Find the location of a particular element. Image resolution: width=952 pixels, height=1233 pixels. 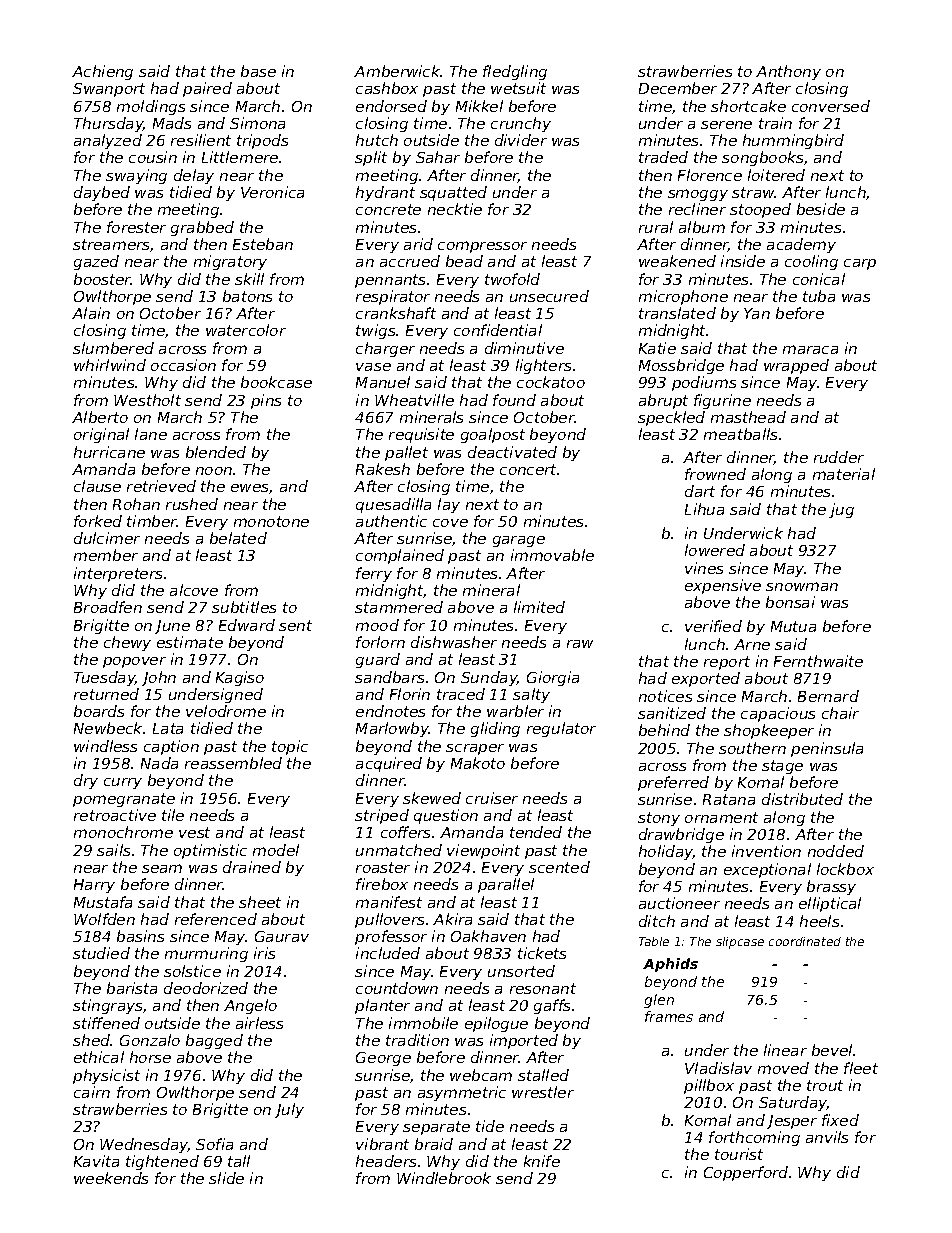

wrapped is located at coordinates (796, 366).
